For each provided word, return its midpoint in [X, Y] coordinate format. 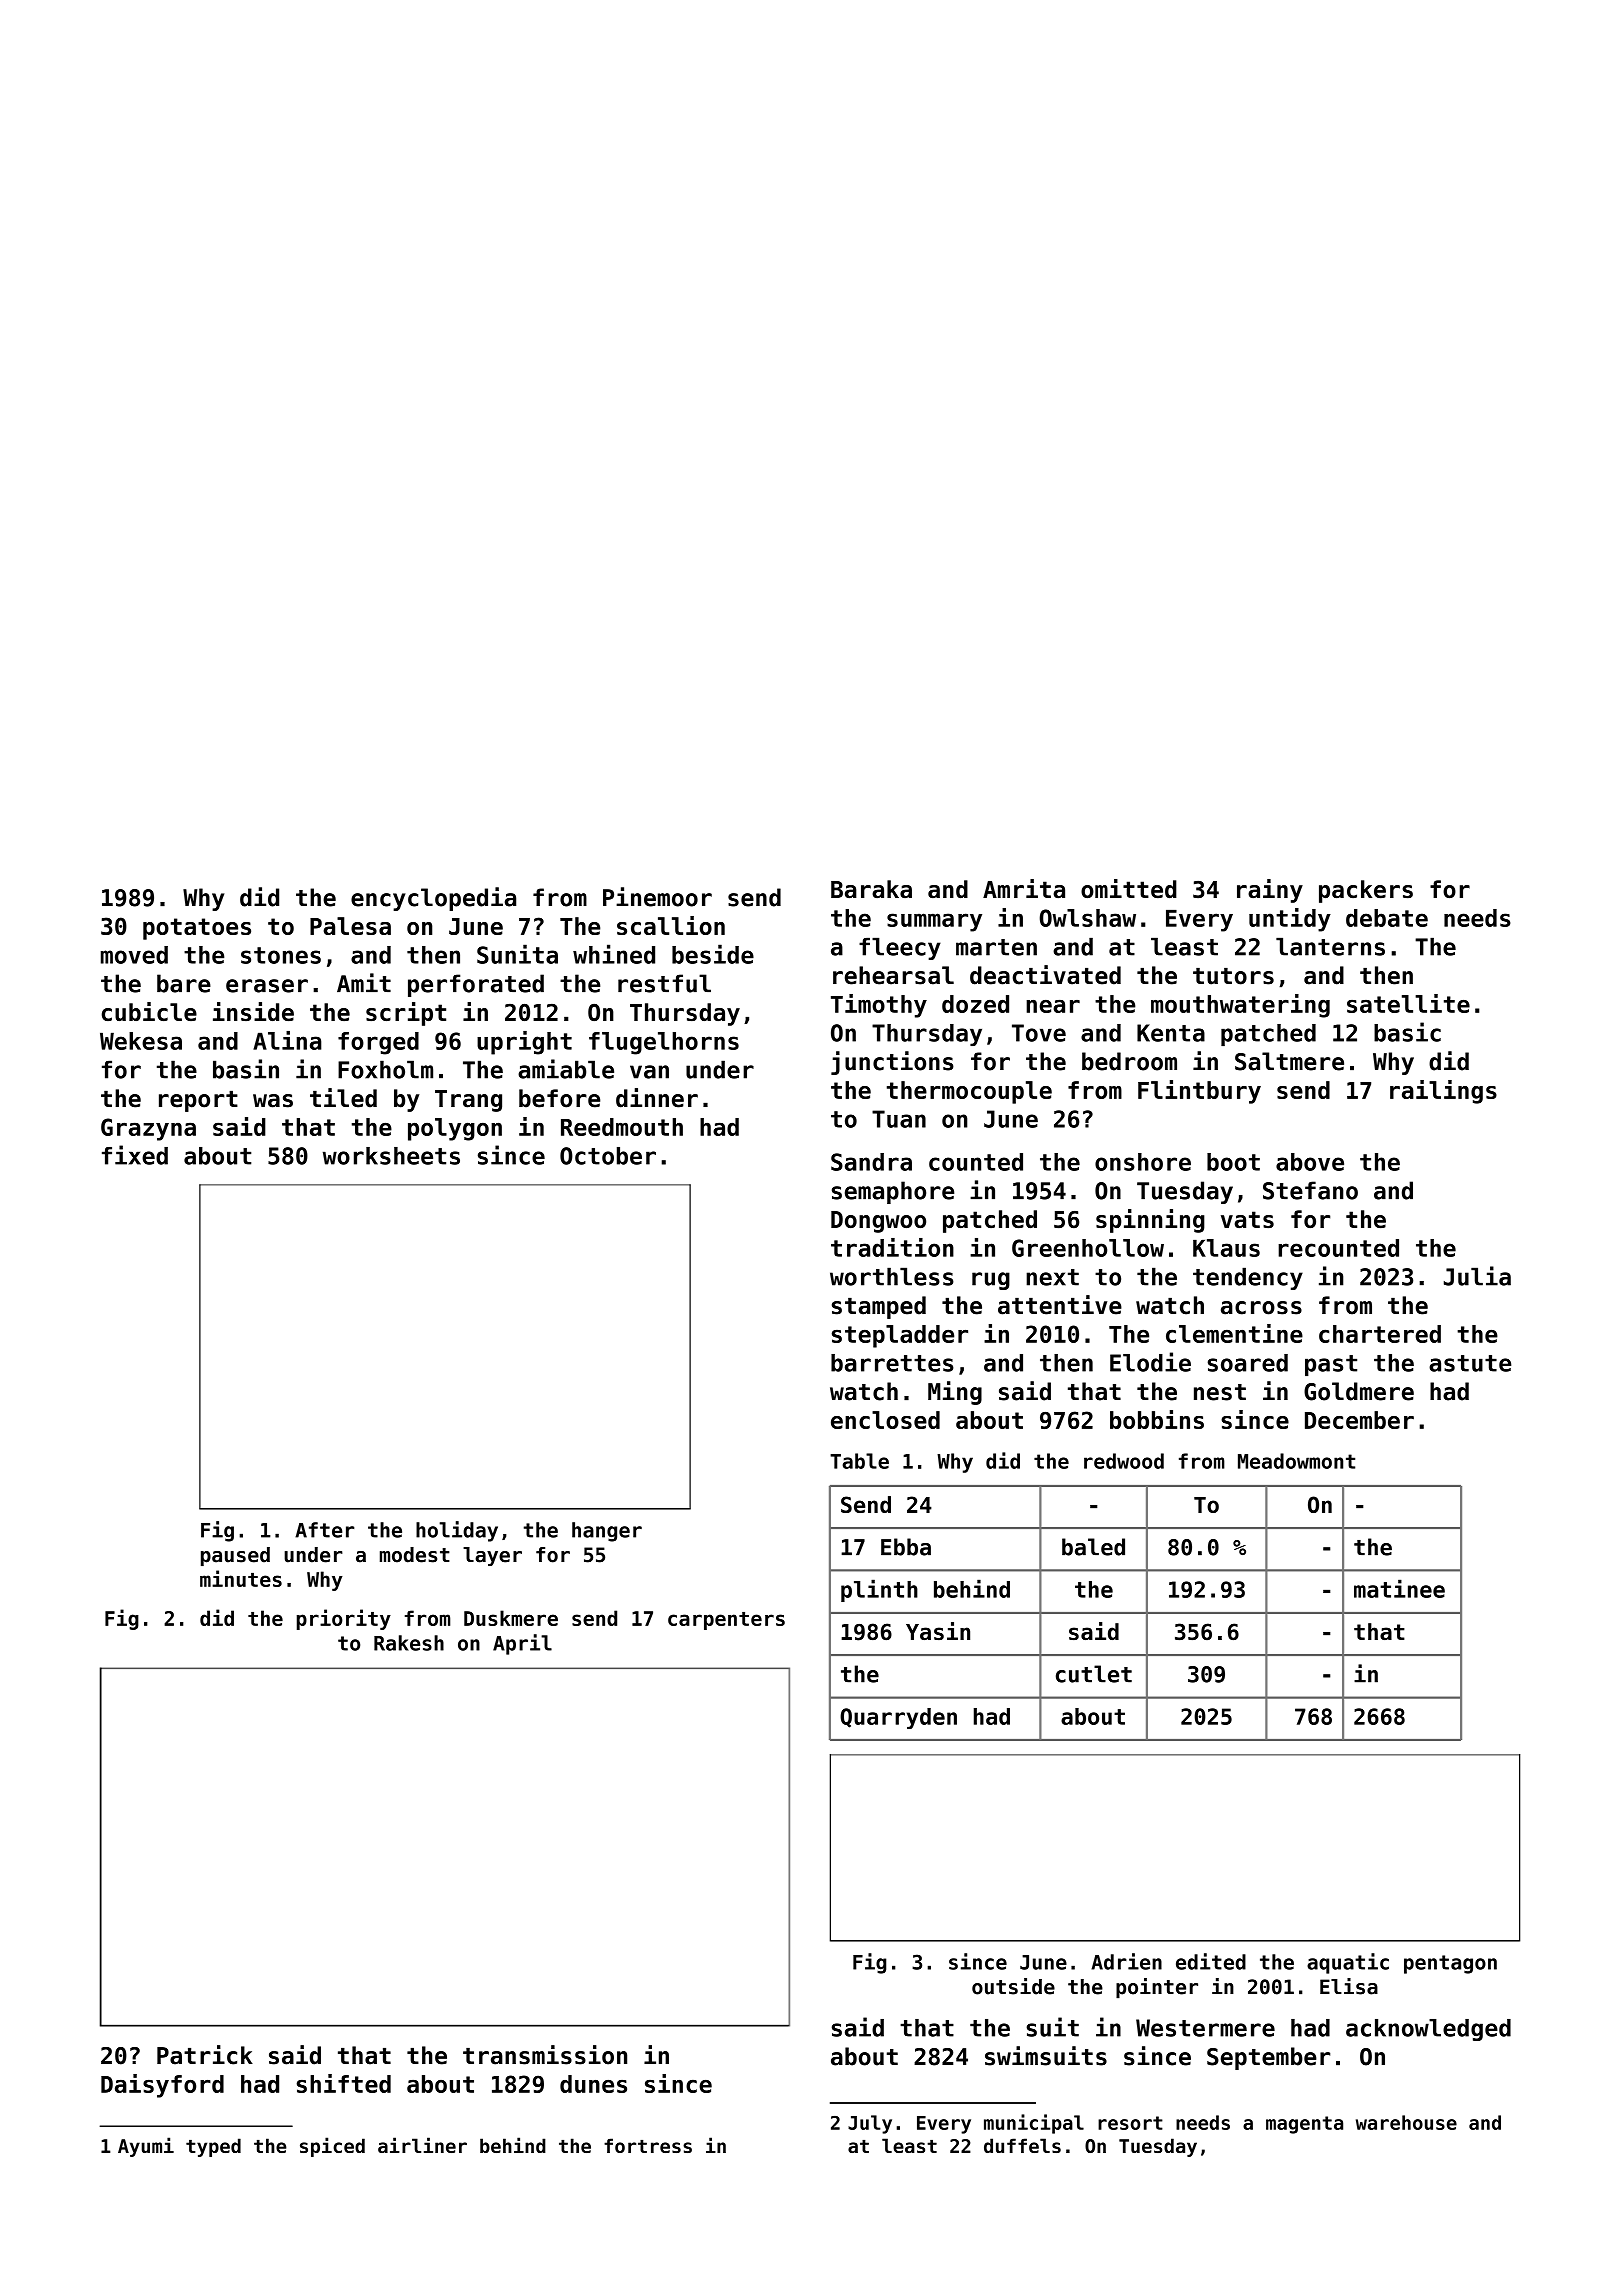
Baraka [871, 889]
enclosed [885, 1420]
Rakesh [409, 1643]
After [324, 1530]
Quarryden [898, 1718]
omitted [1129, 889]
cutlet [1094, 1674]
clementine [1234, 1333]
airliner [422, 2145]
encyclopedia [433, 899]
